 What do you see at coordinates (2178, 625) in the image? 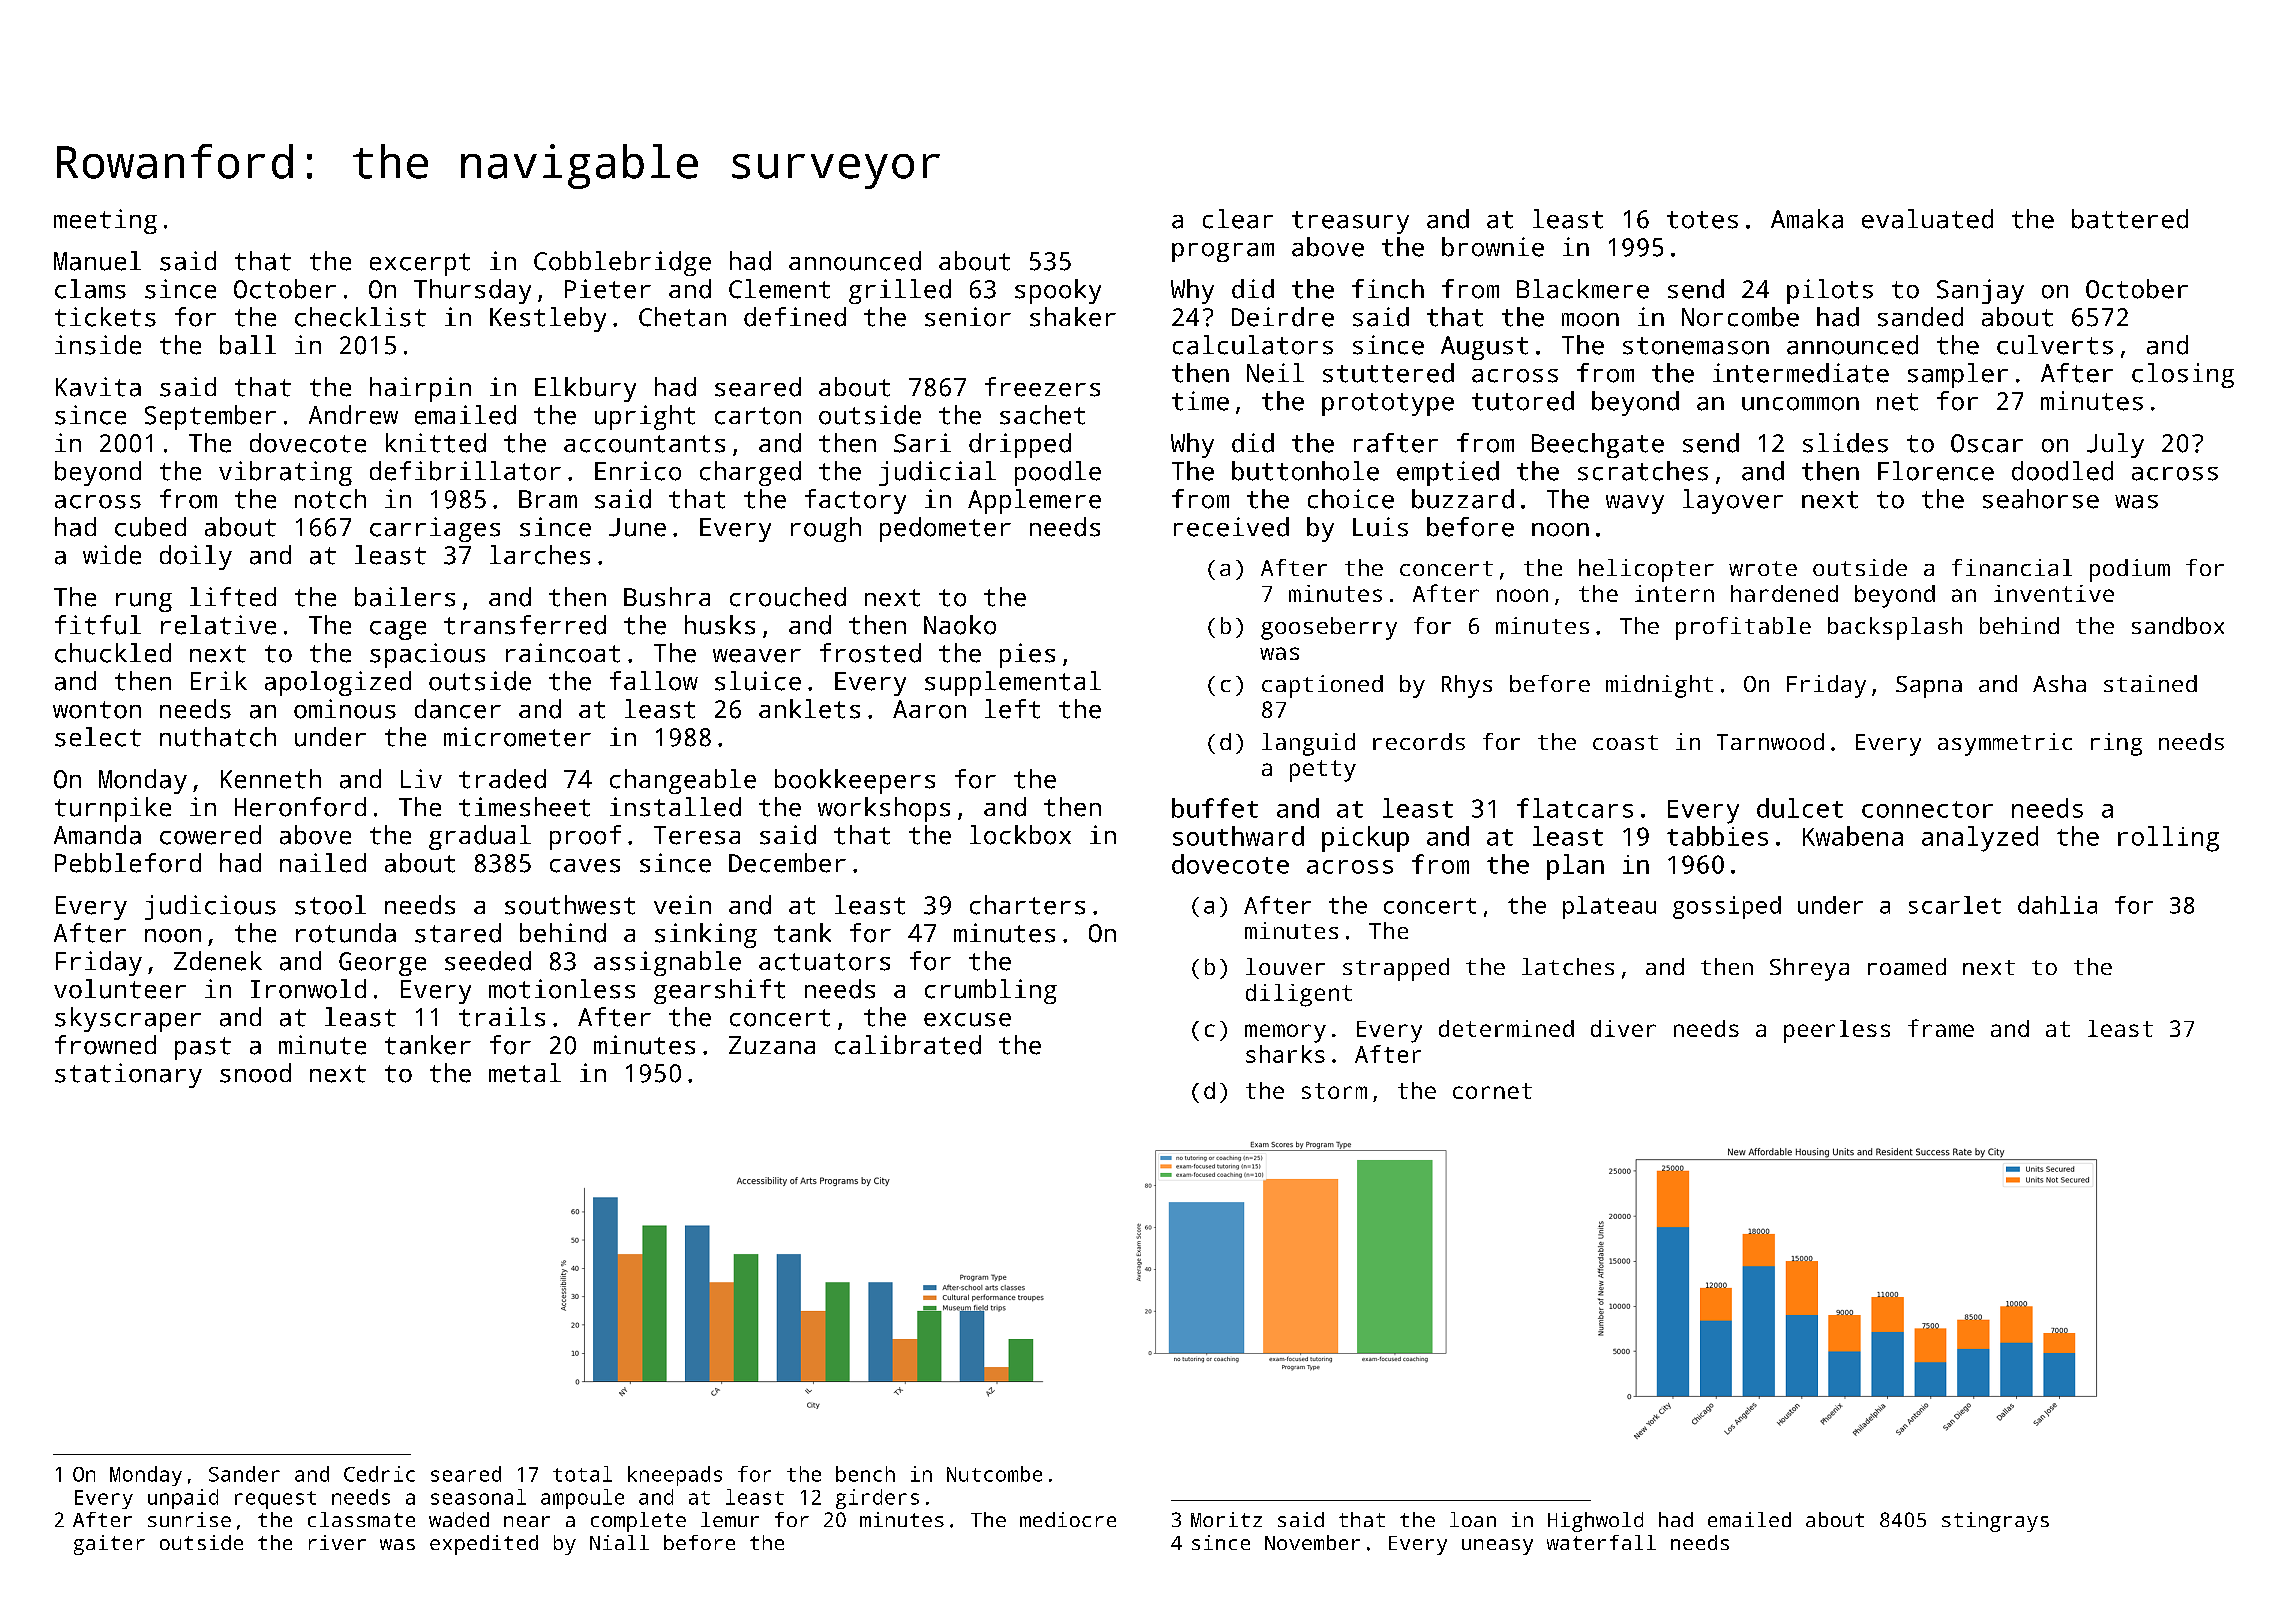
I see `sandbox` at bounding box center [2178, 625].
